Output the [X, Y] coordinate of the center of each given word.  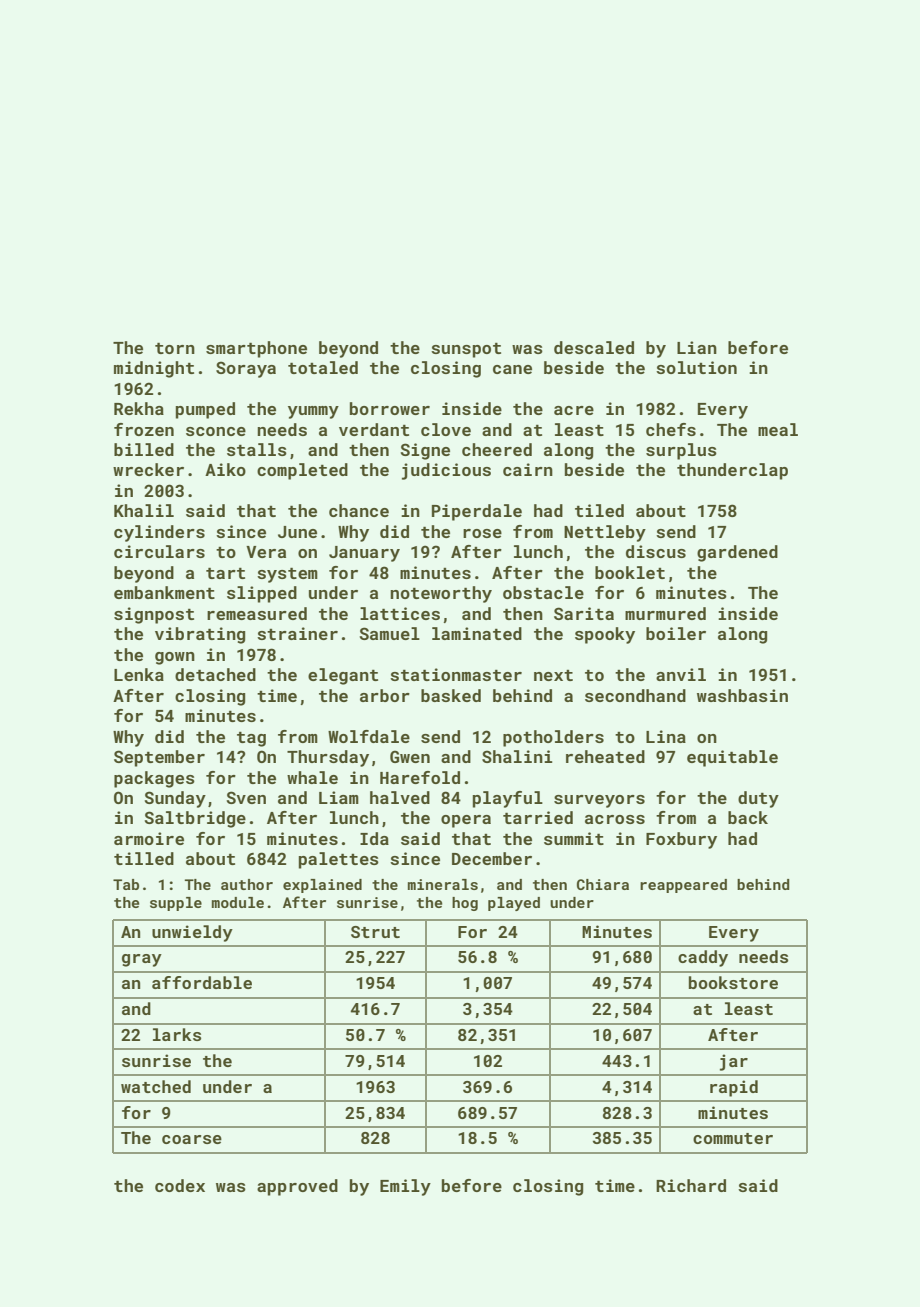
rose [482, 533]
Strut [375, 932]
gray [142, 960]
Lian [697, 347]
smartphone [256, 349]
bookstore [733, 982]
